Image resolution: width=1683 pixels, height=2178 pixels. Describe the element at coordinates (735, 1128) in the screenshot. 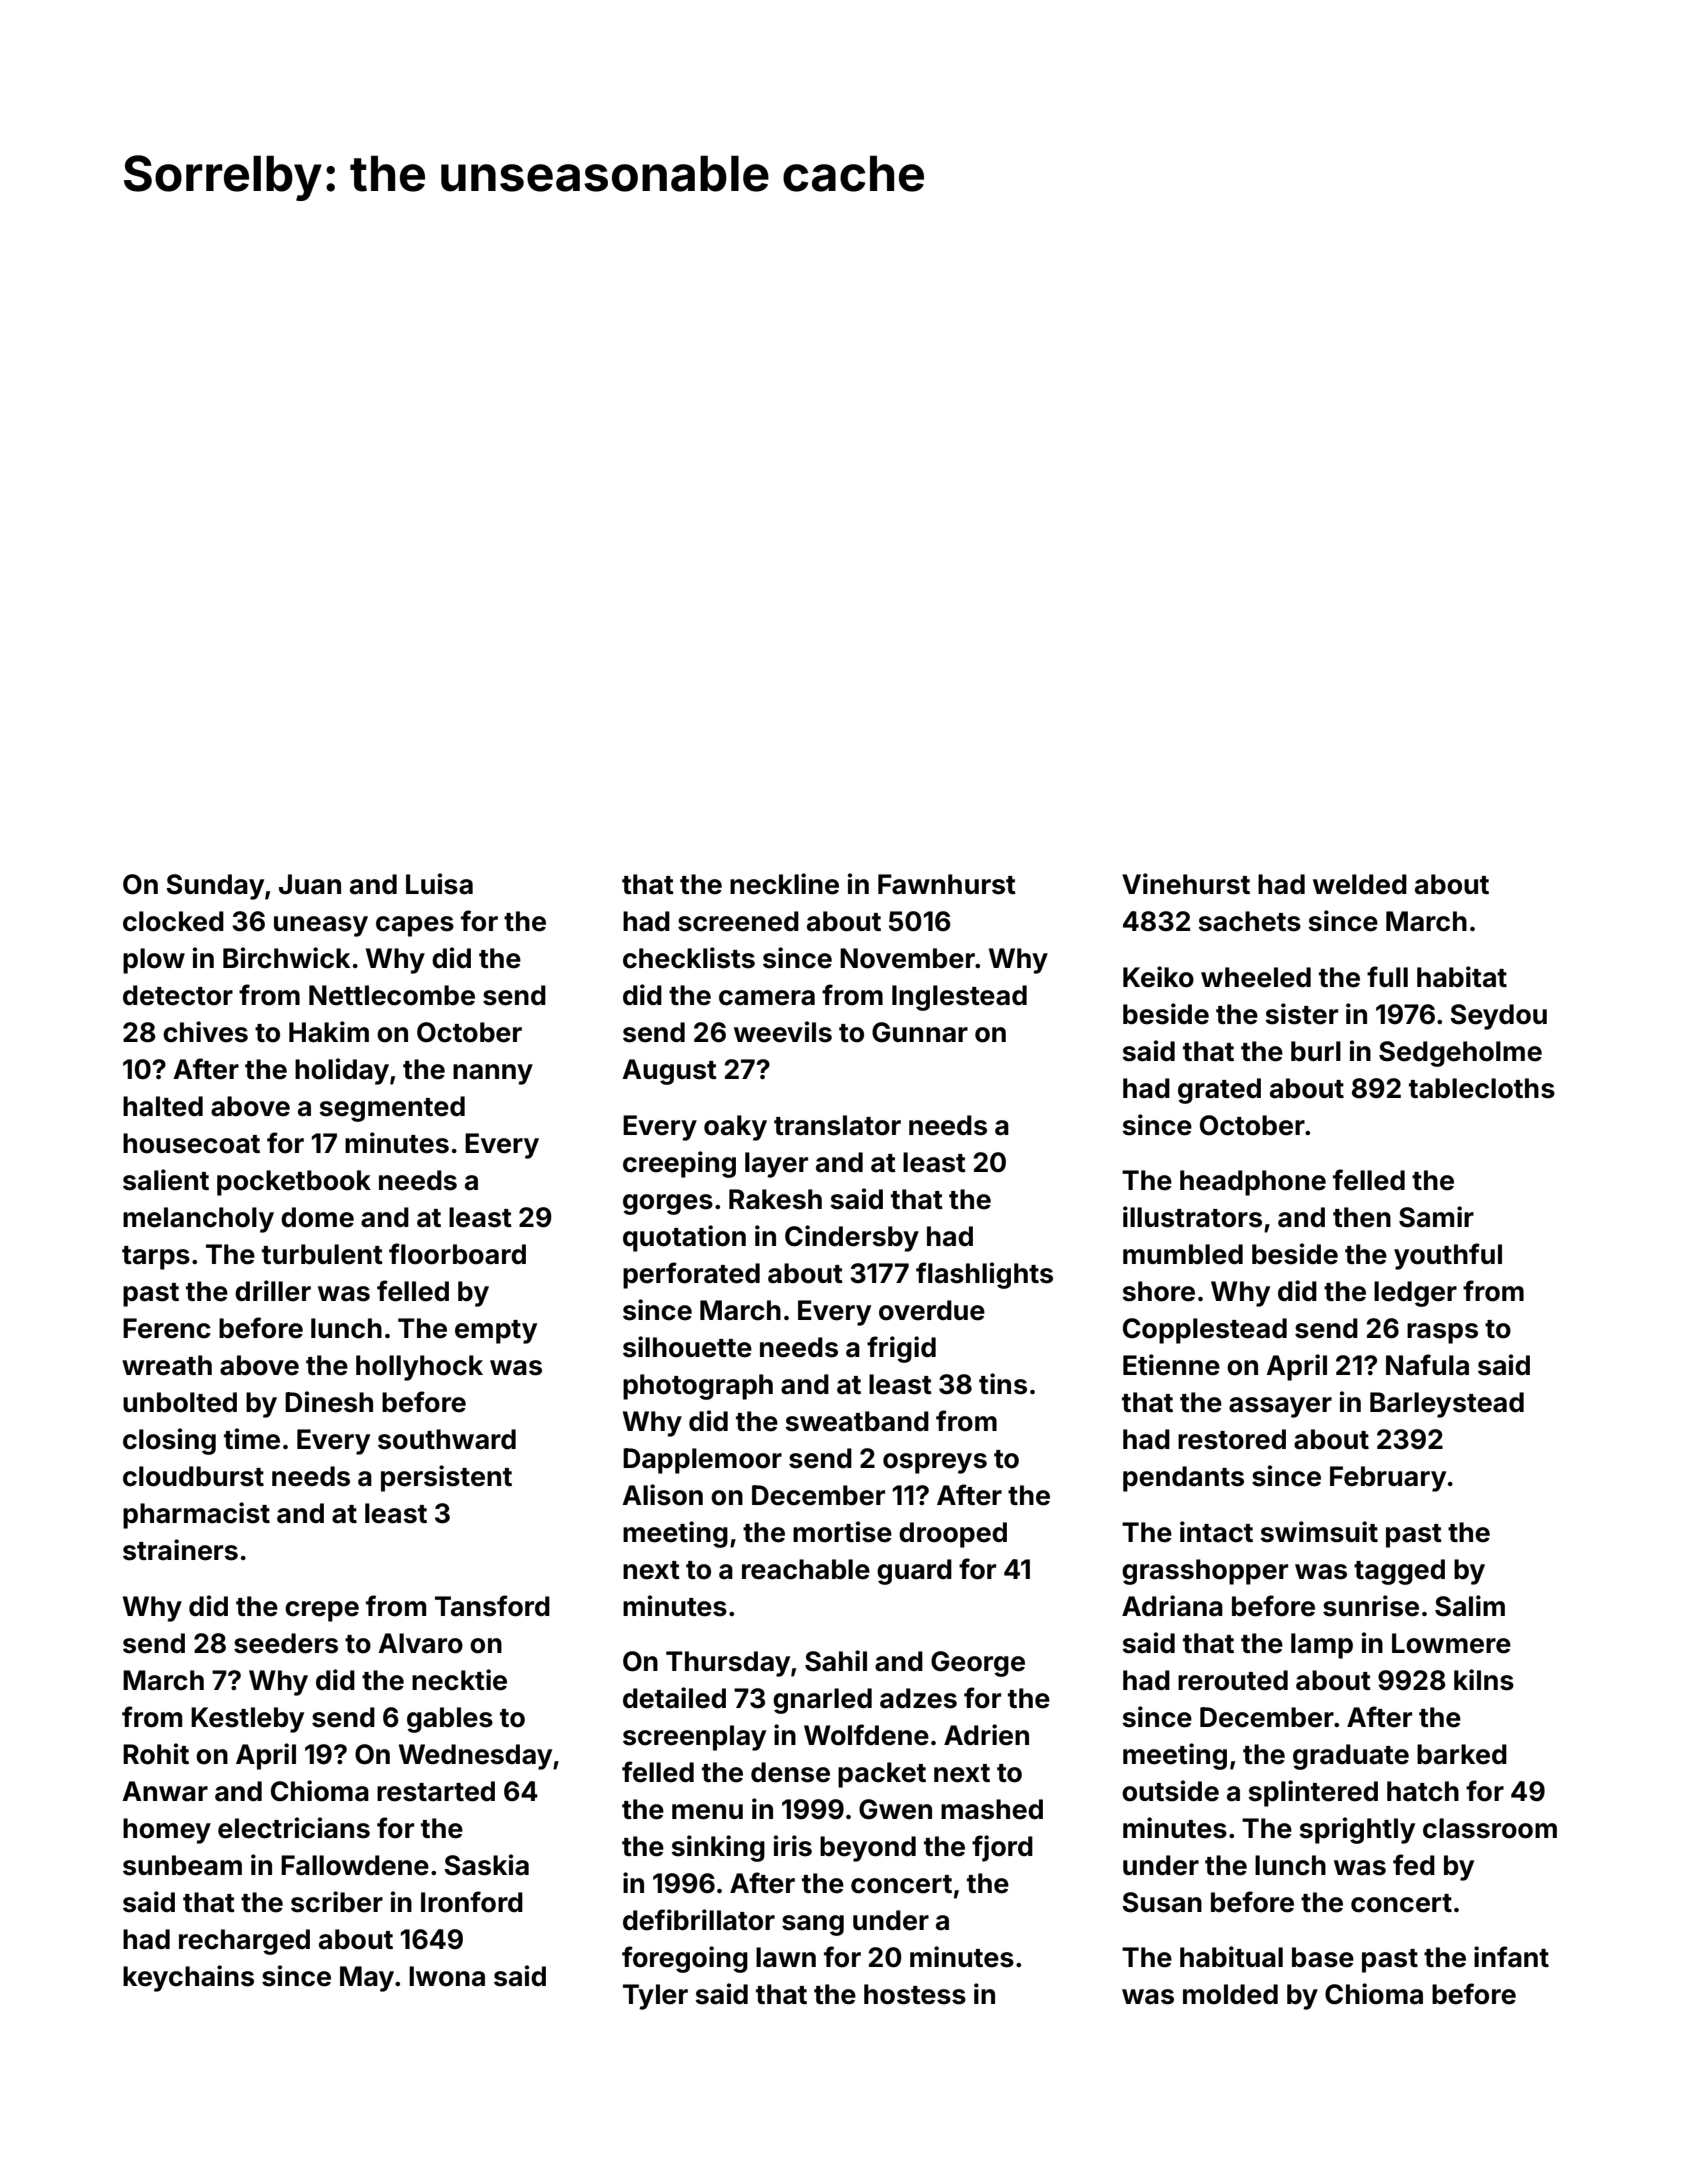

I see `oaky` at that location.
